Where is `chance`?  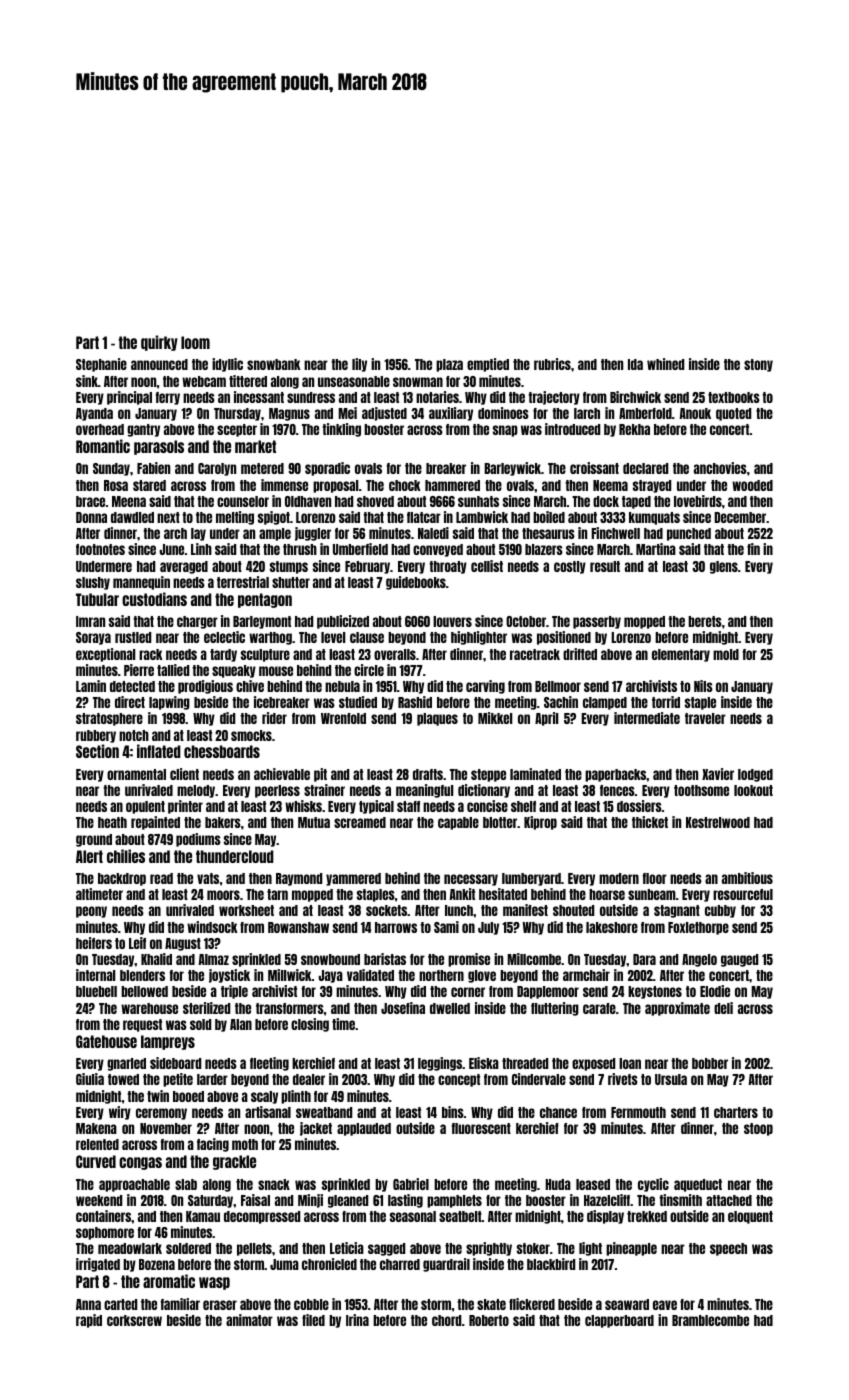 chance is located at coordinates (558, 1112).
